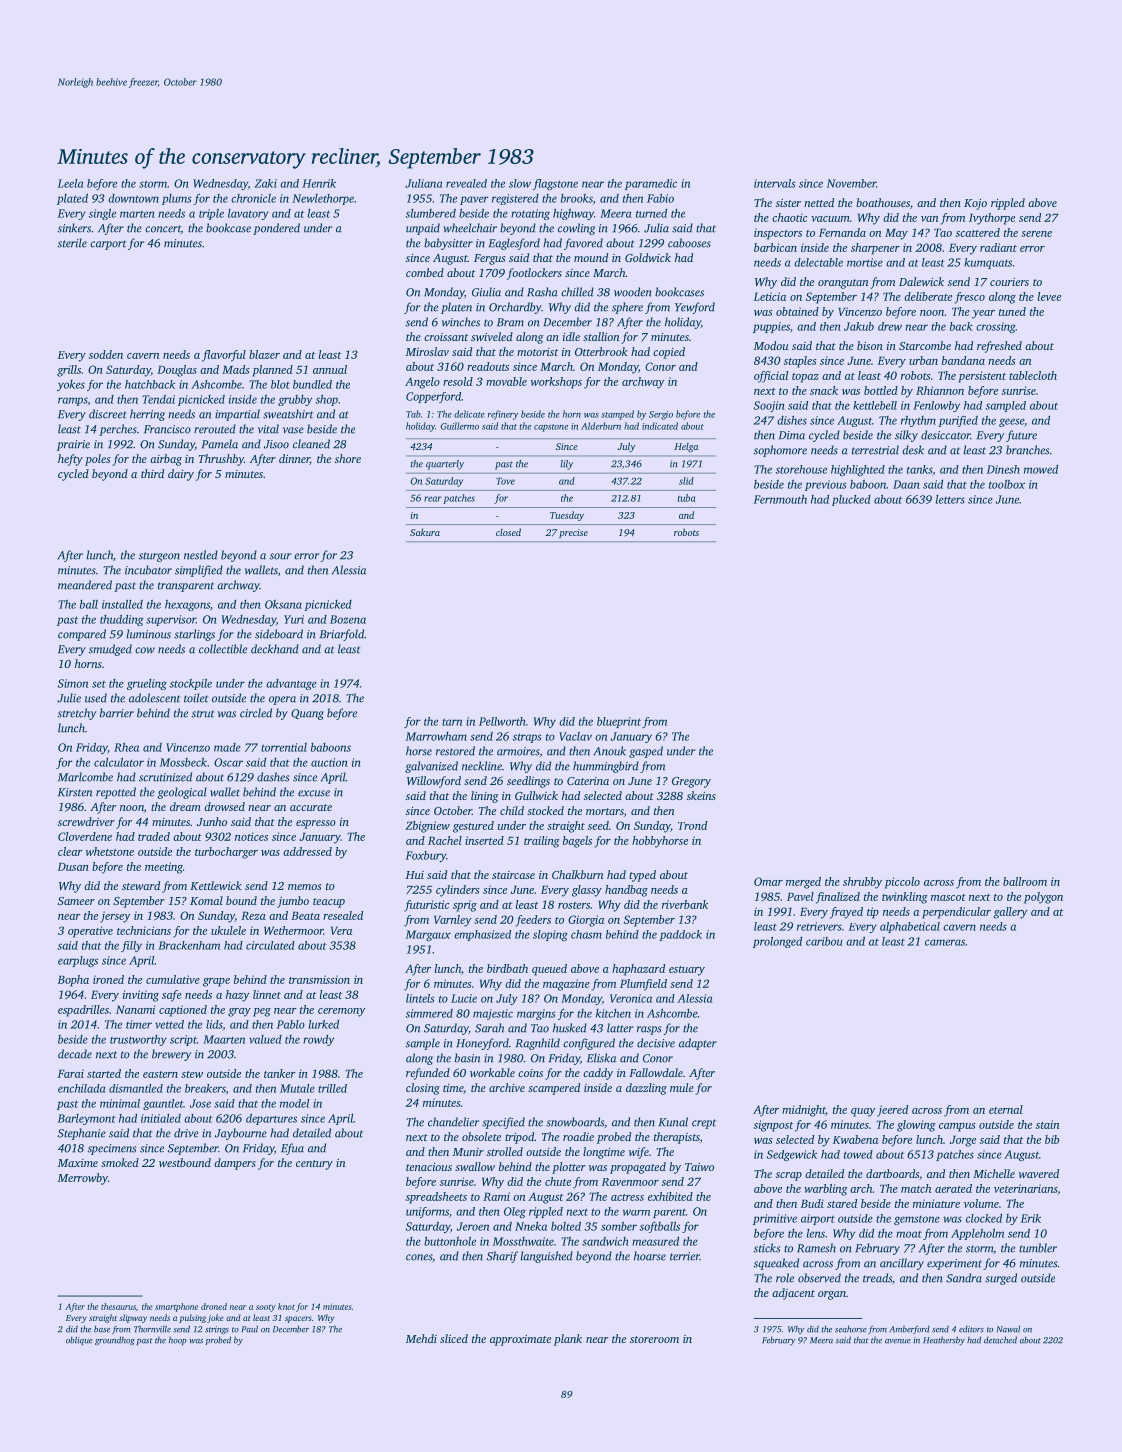 This screenshot has width=1122, height=1452. What do you see at coordinates (536, 795) in the screenshot?
I see `Gullwick` at bounding box center [536, 795].
